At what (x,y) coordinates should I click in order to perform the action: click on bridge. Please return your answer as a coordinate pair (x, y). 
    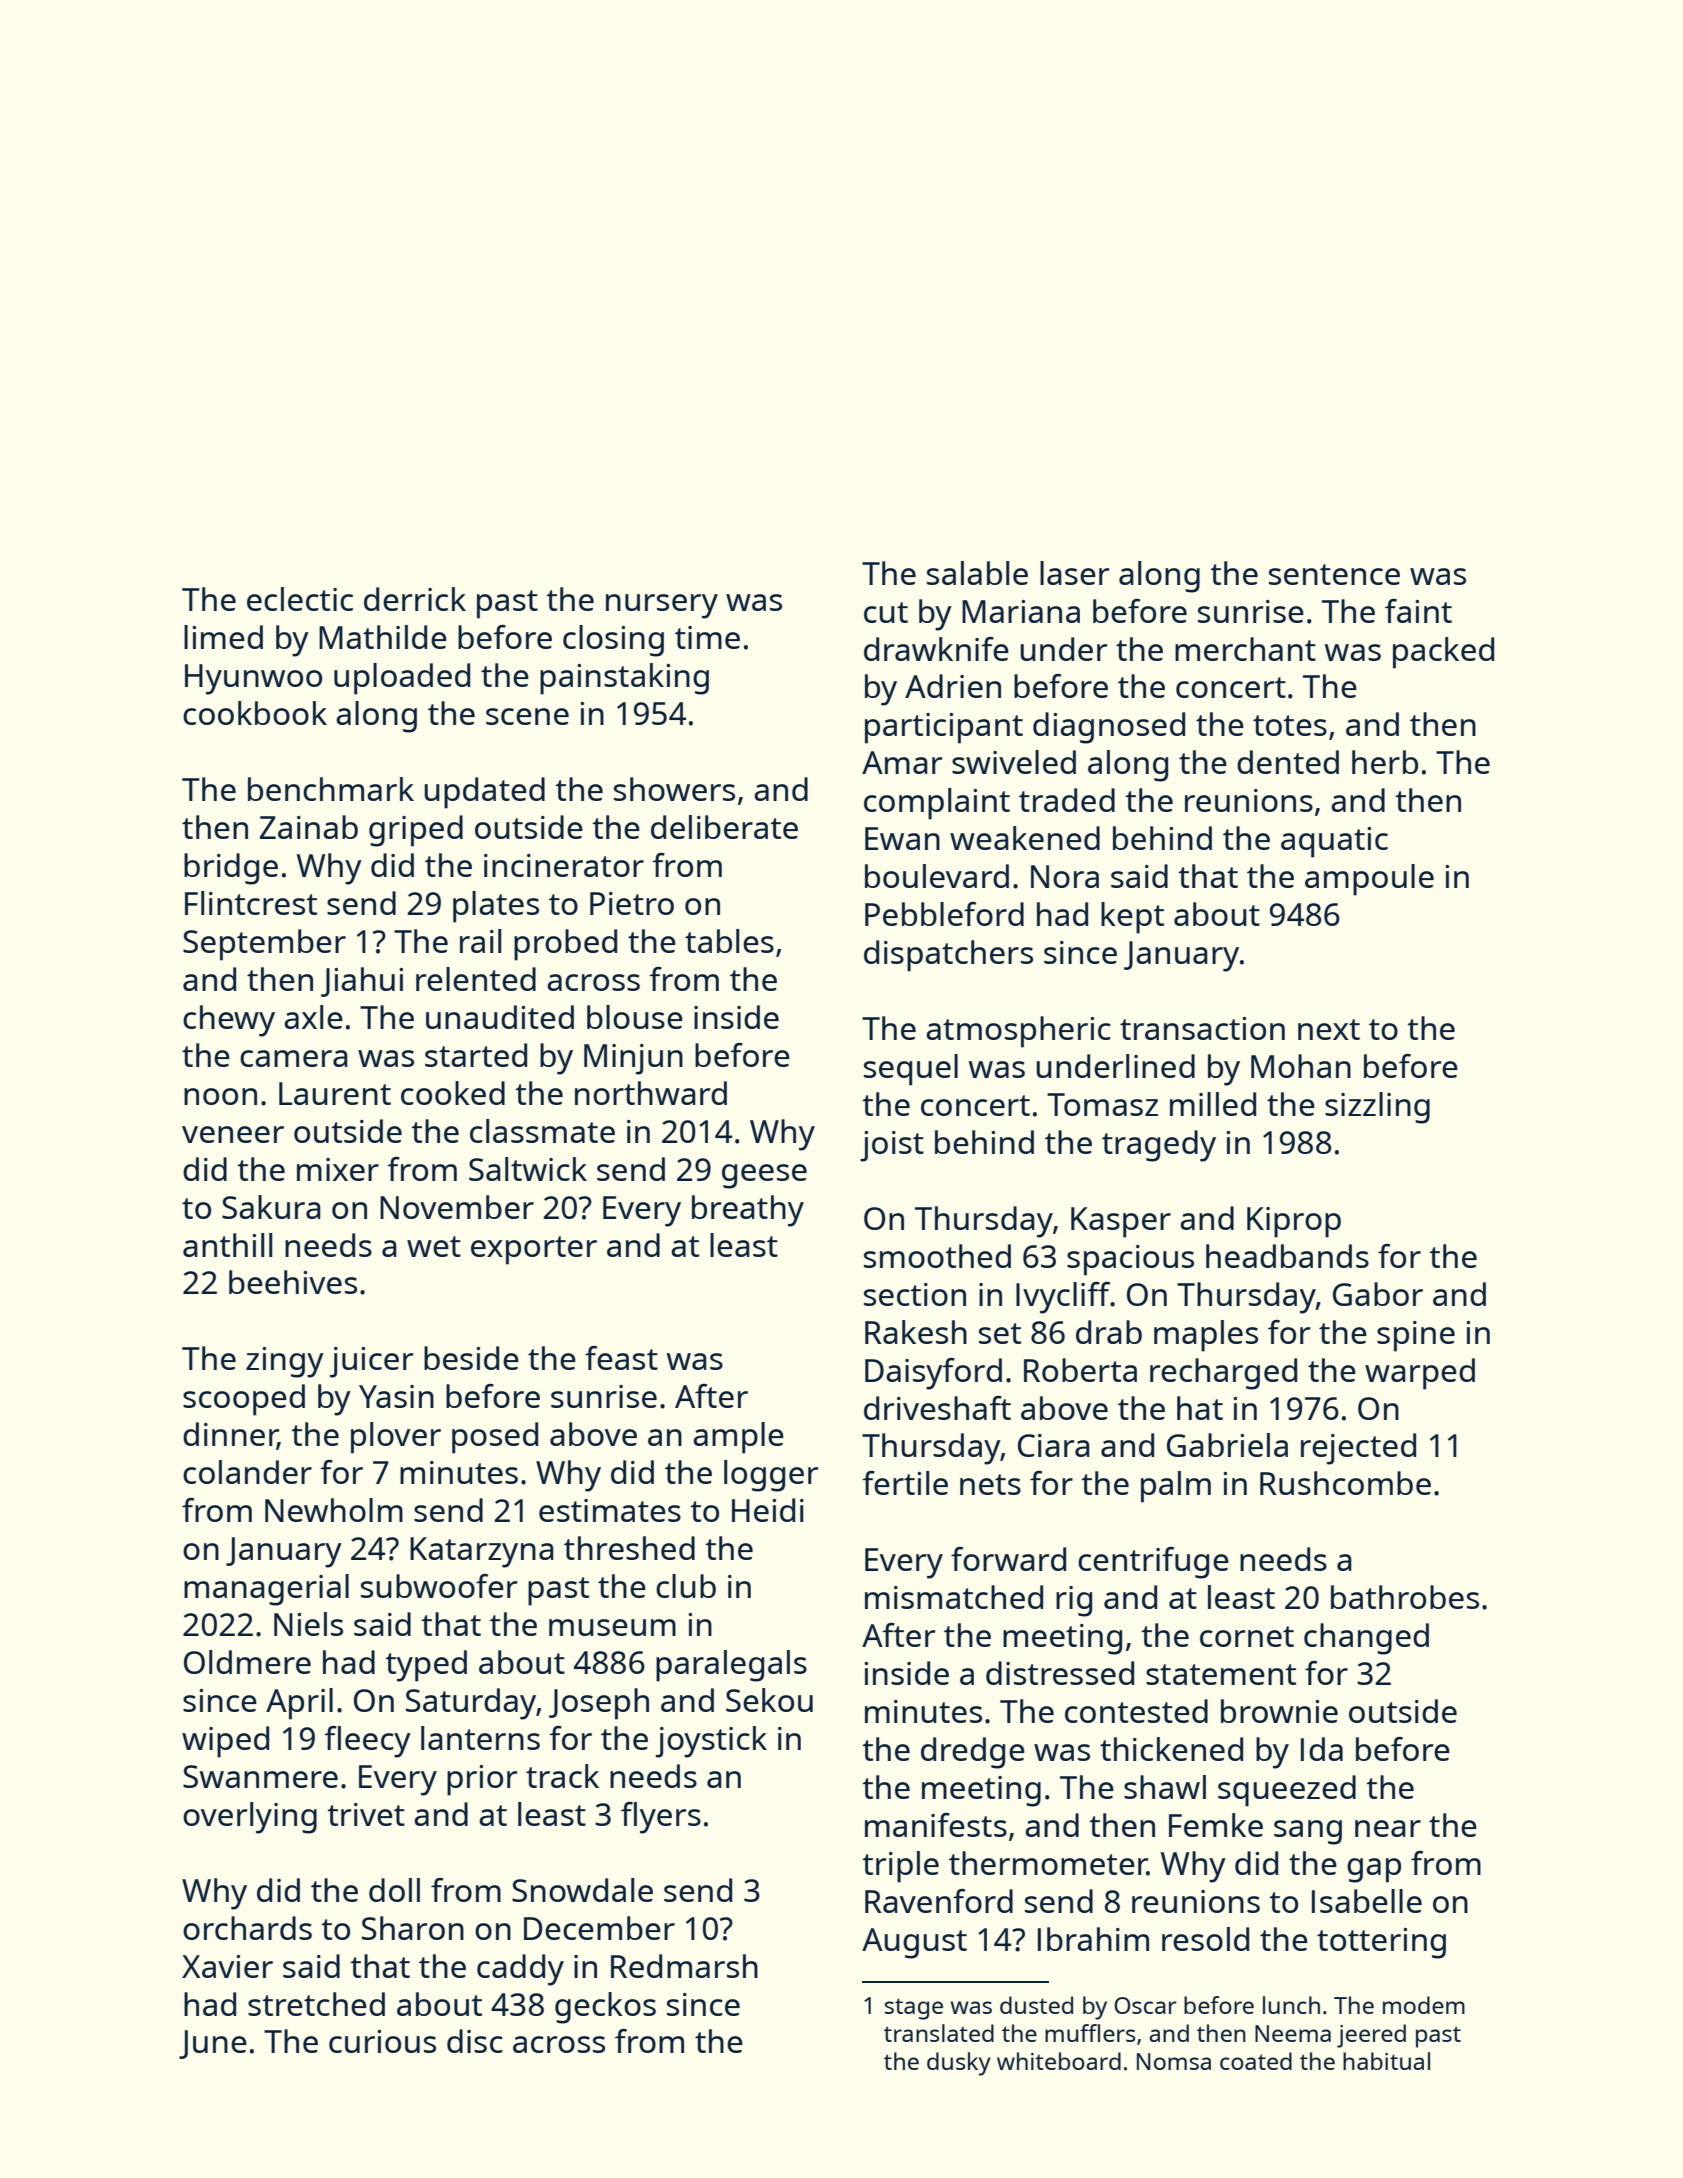
    Looking at the image, I should click on (231, 869).
